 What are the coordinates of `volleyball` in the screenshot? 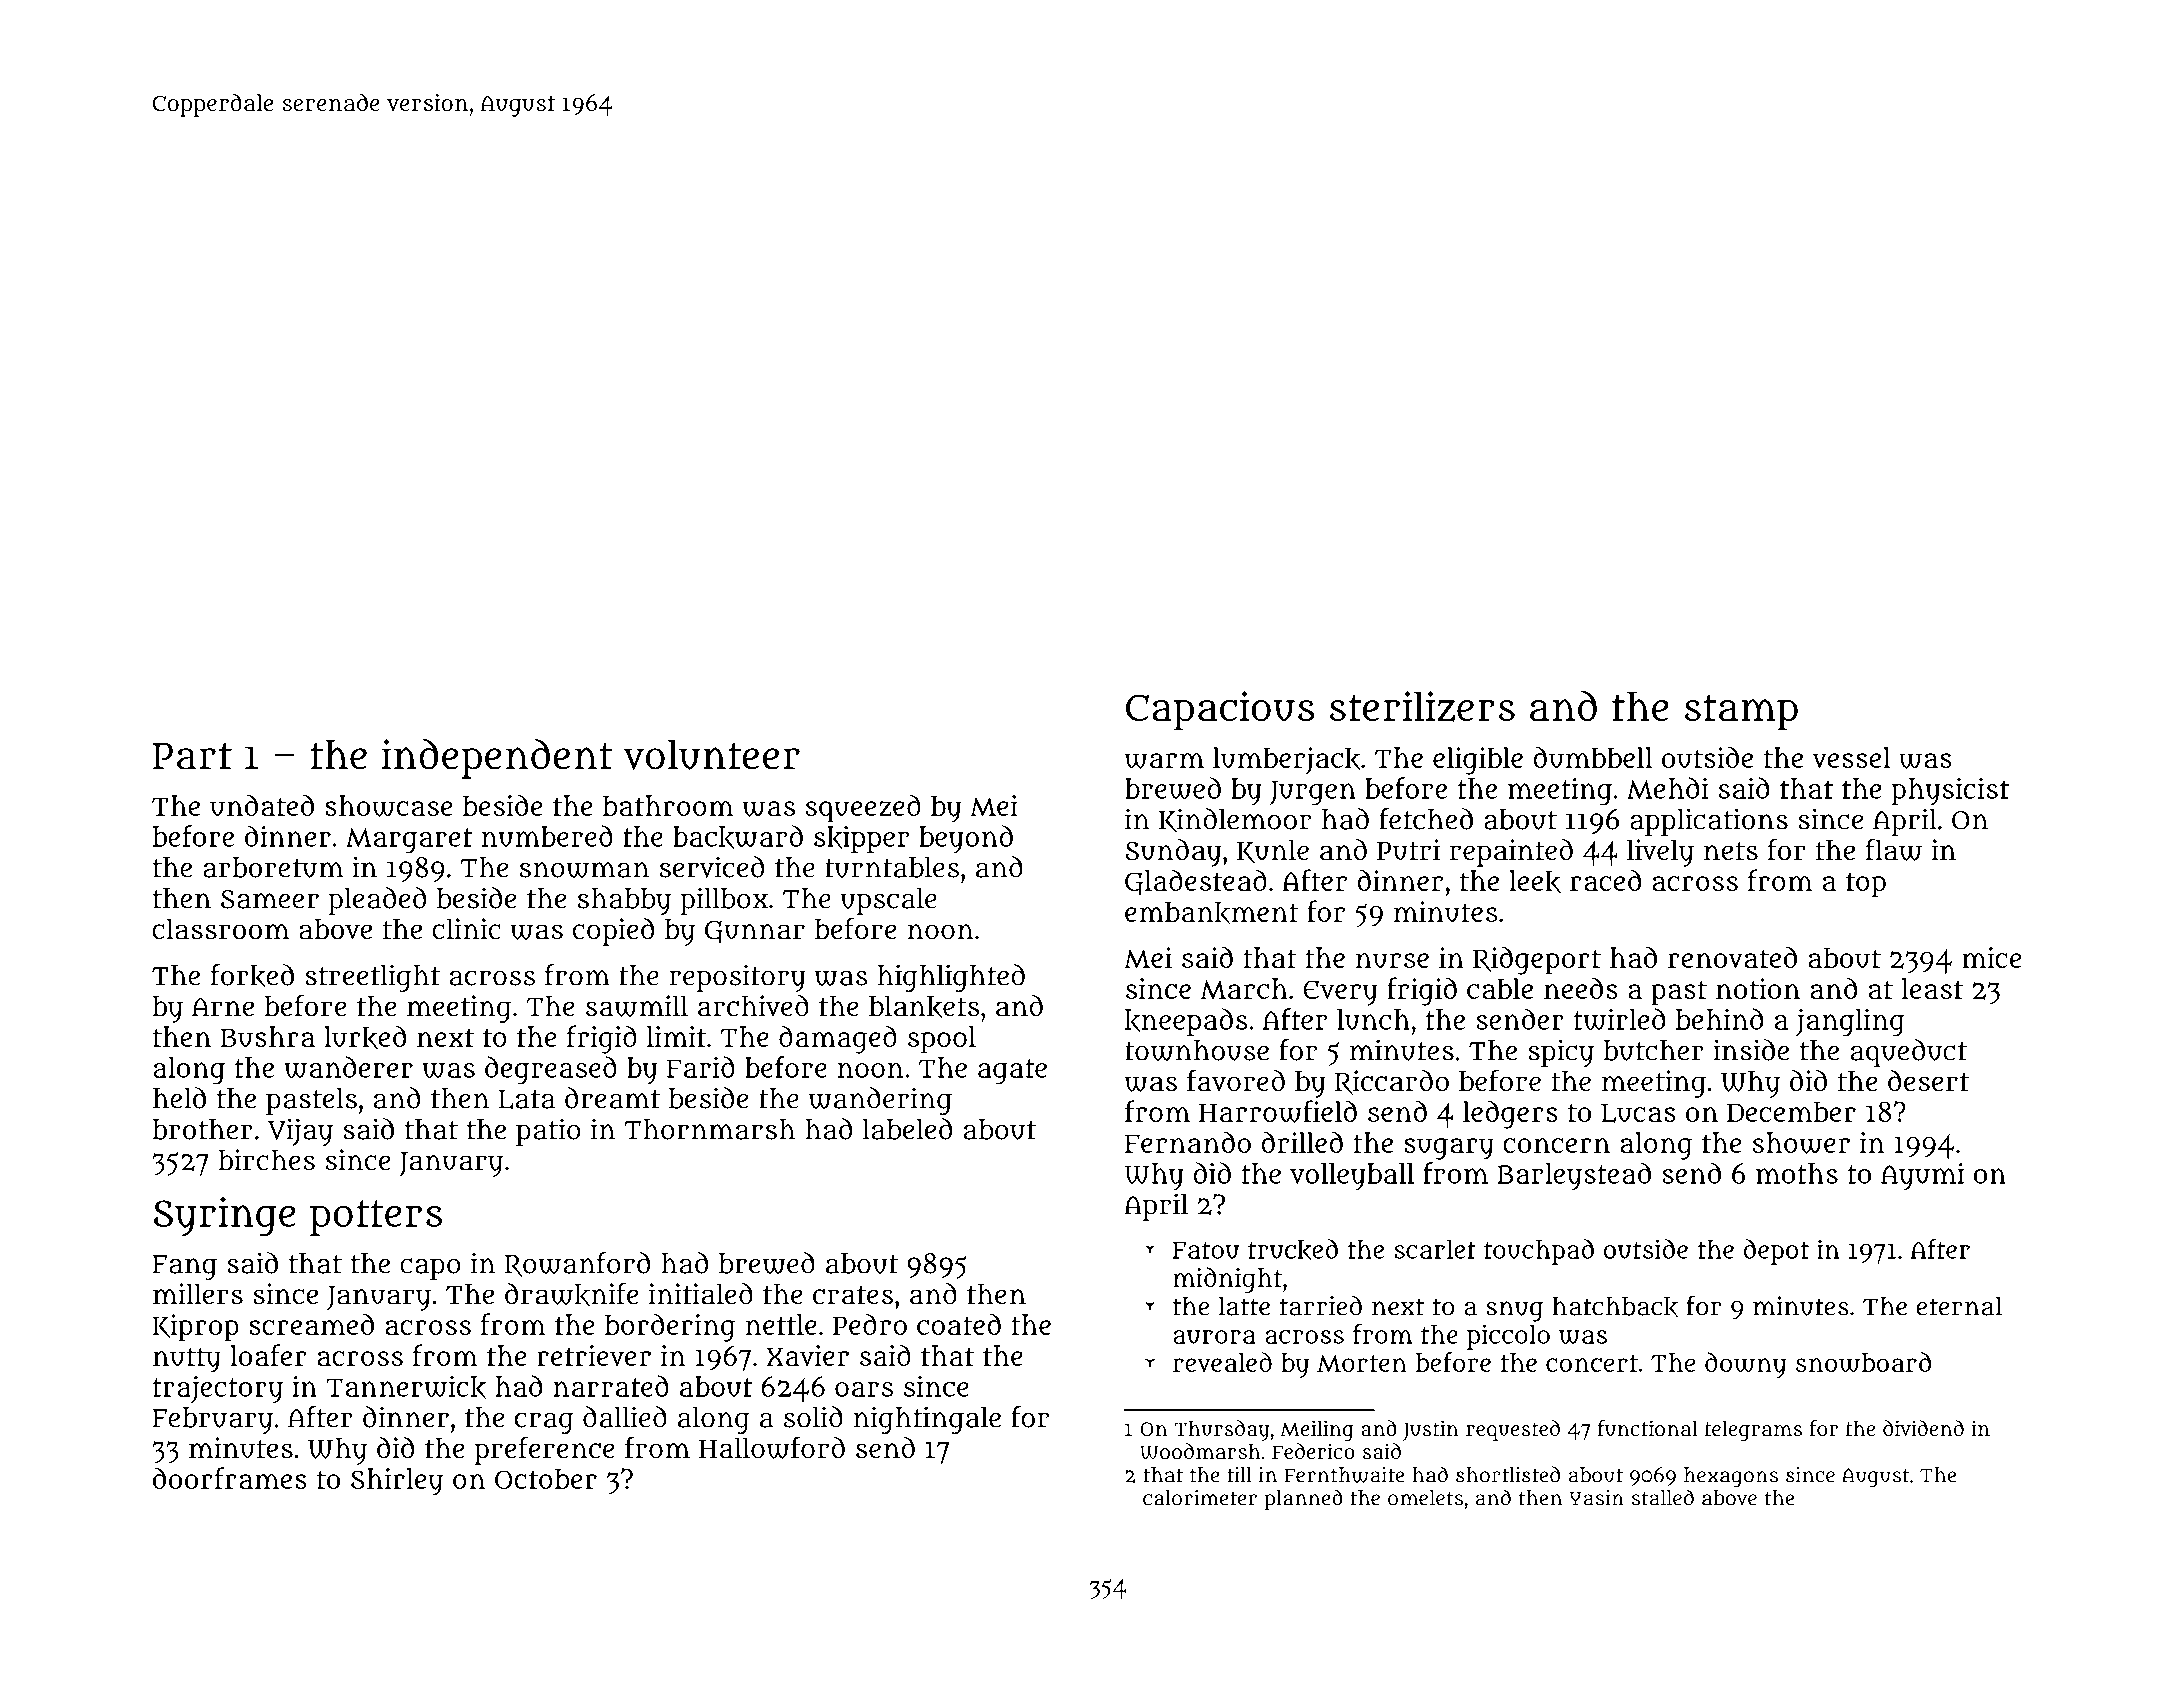 It's located at (1352, 1177).
